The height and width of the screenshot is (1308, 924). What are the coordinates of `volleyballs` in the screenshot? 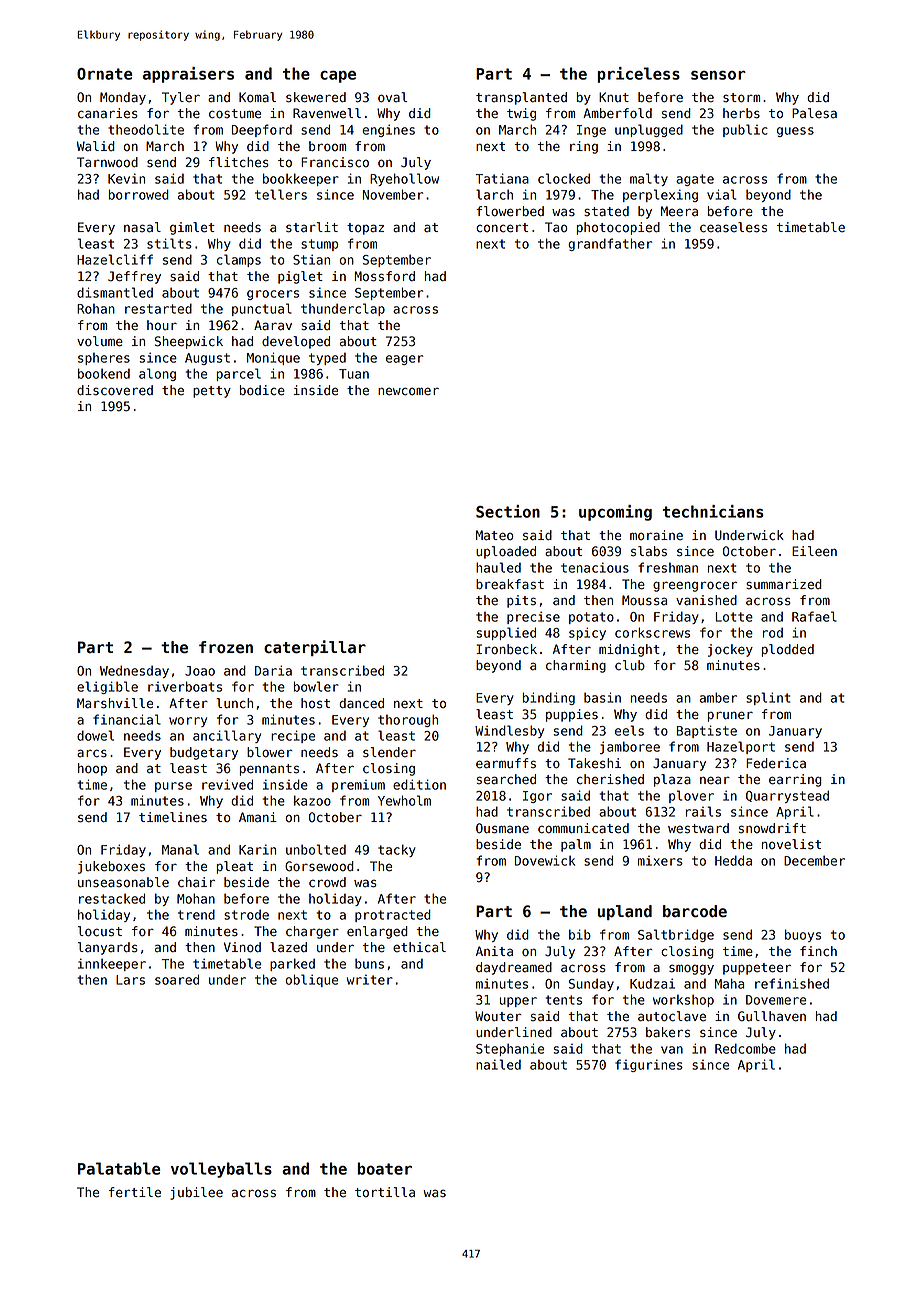 It's located at (221, 1170).
